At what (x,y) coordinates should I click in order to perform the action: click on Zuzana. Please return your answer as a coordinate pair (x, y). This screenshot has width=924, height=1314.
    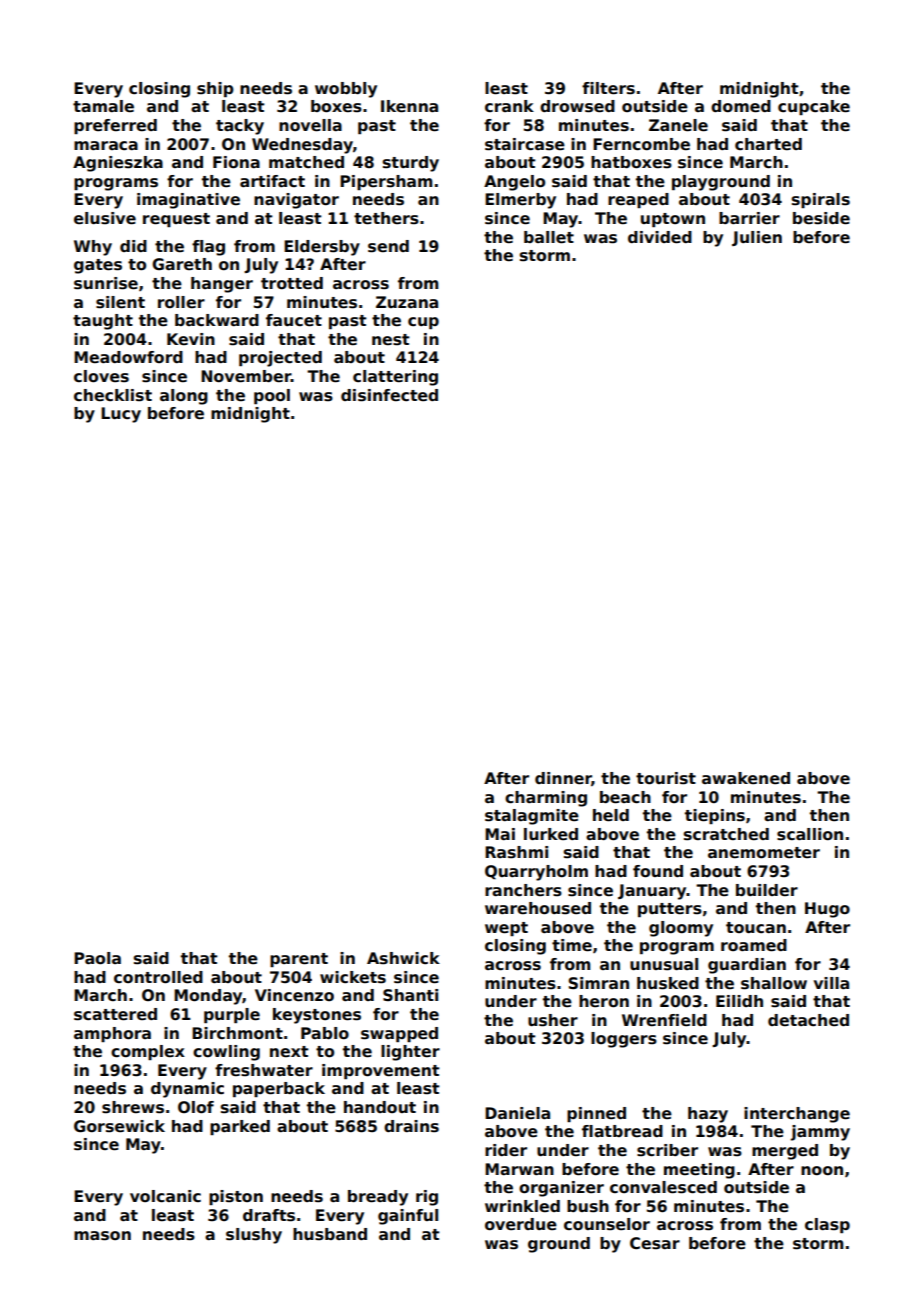
    Looking at the image, I should click on (407, 302).
